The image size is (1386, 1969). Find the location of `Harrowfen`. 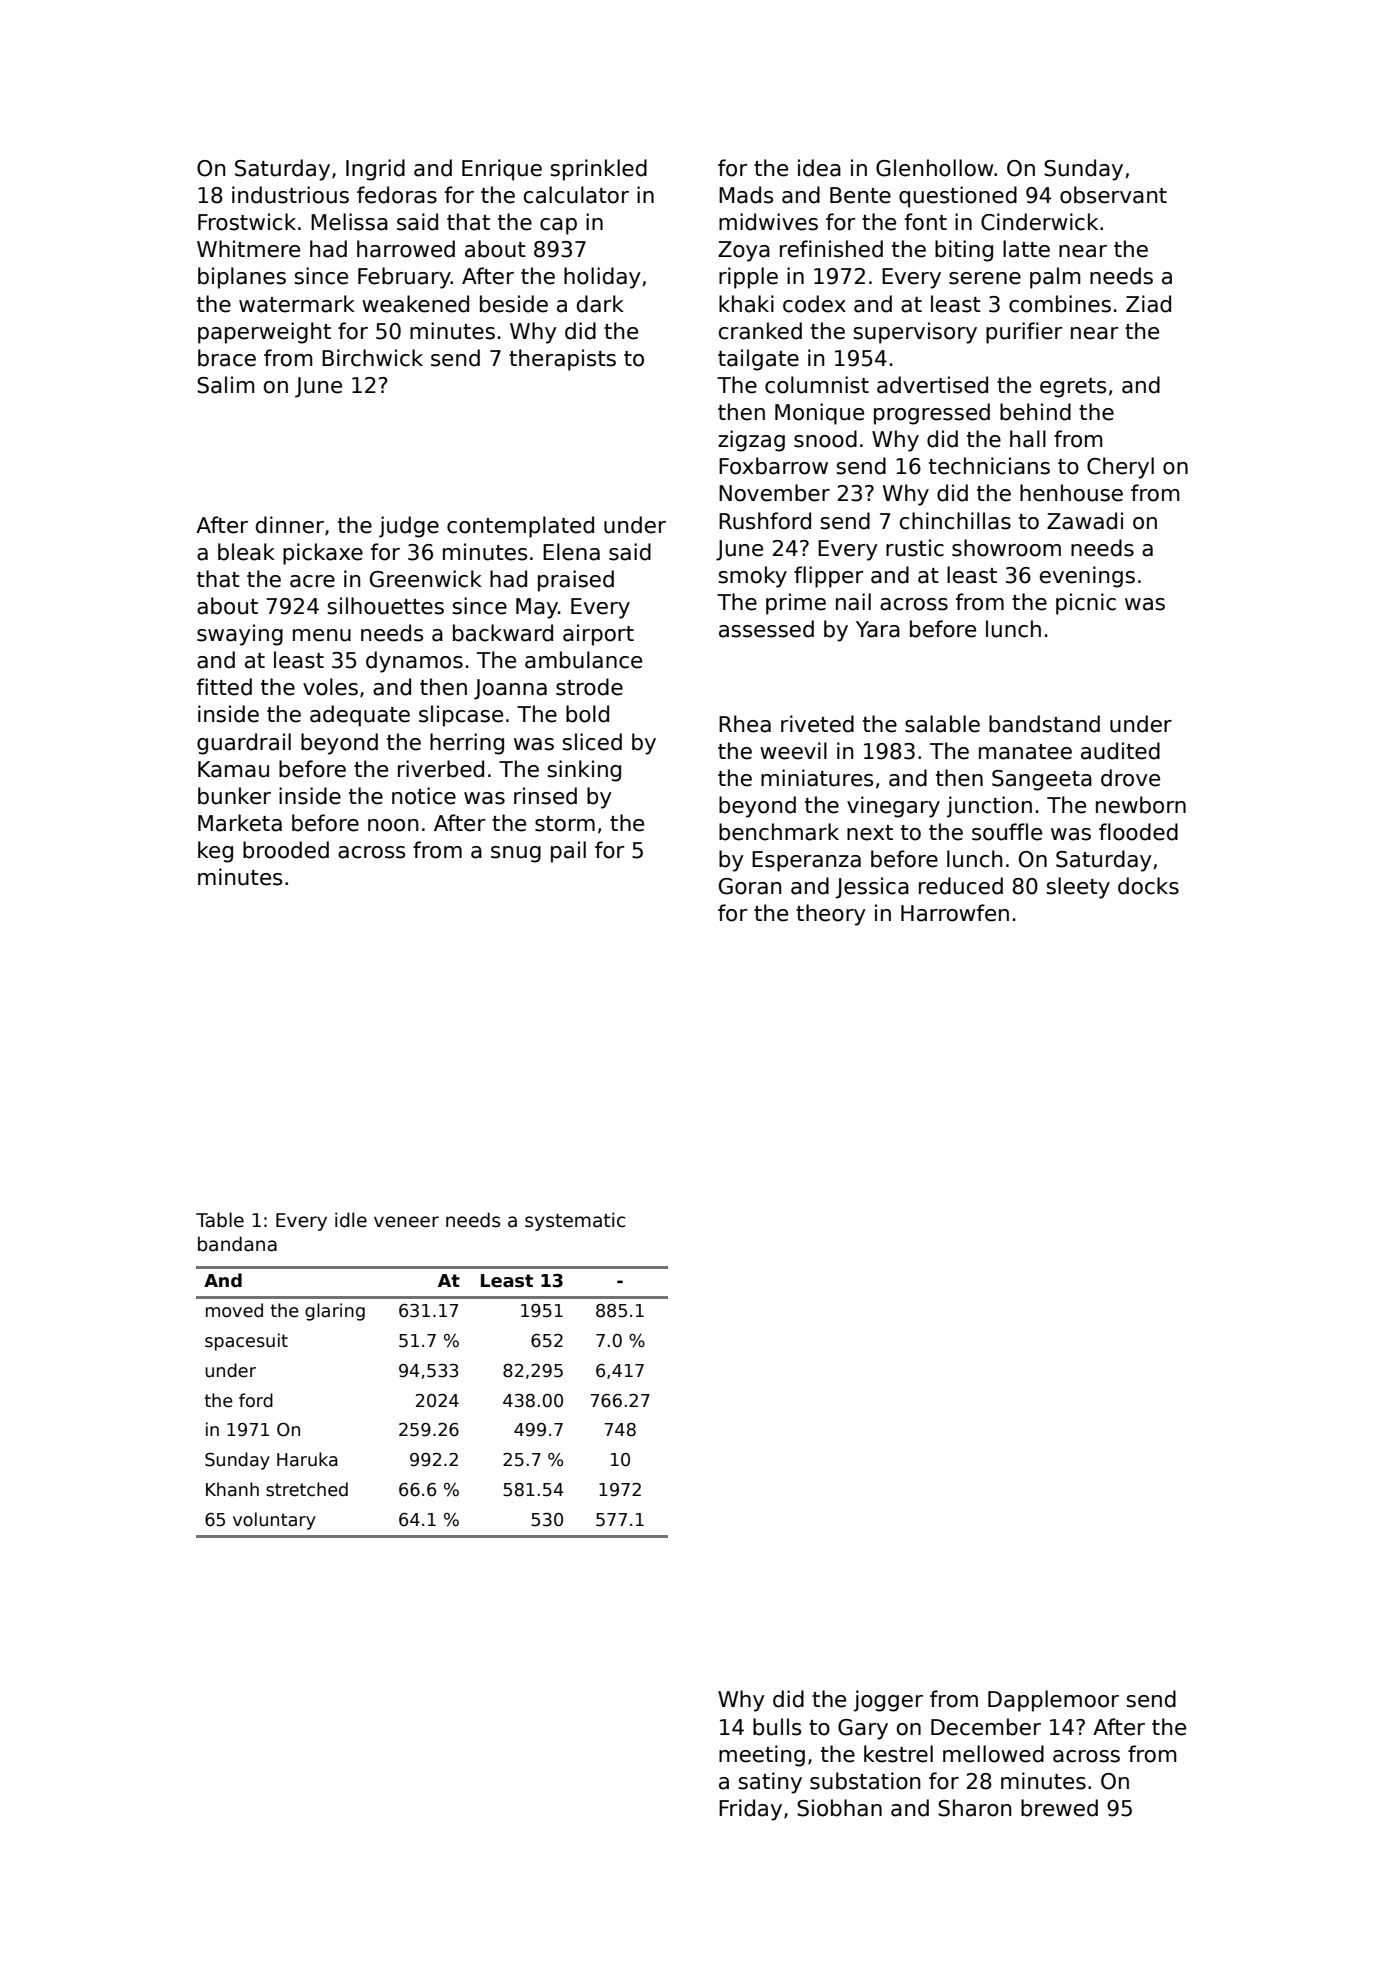

Harrowfen is located at coordinates (955, 913).
